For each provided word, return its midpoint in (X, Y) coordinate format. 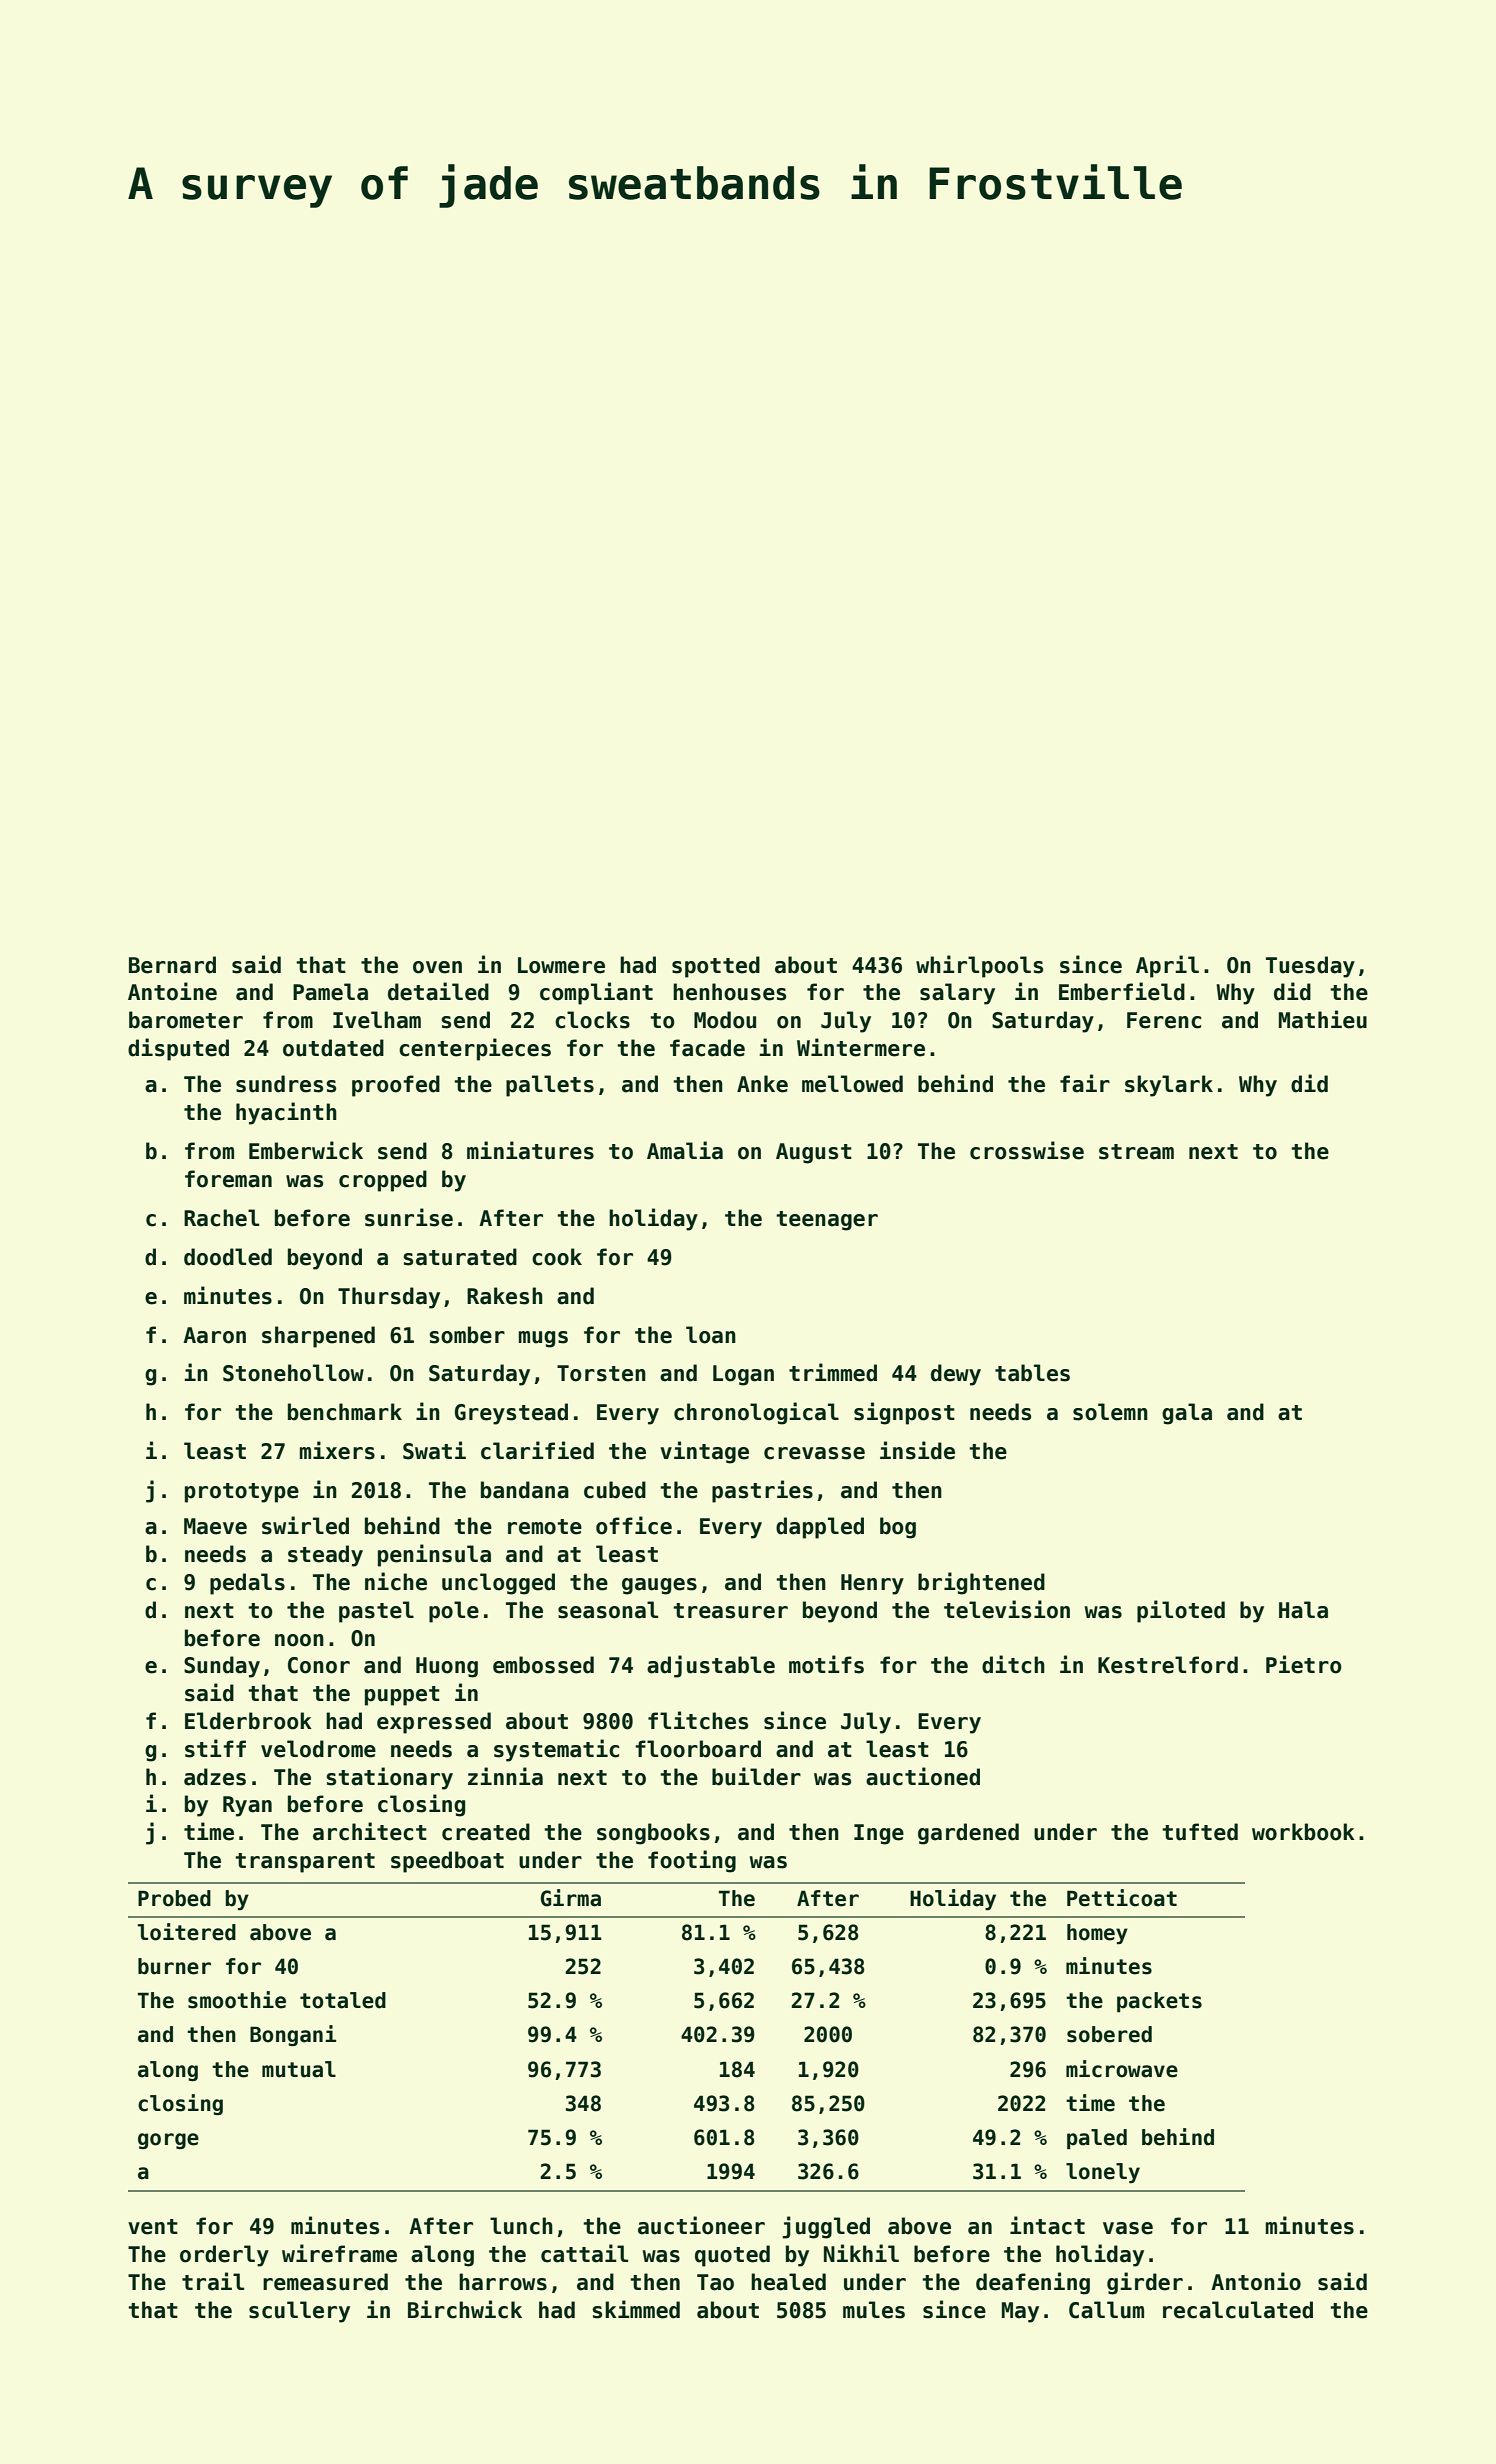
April (1167, 966)
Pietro (1304, 1664)
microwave (1122, 2069)
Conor (319, 1665)
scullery (299, 2312)
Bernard (172, 965)
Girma (571, 1898)
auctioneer (701, 2225)
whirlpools (979, 966)
